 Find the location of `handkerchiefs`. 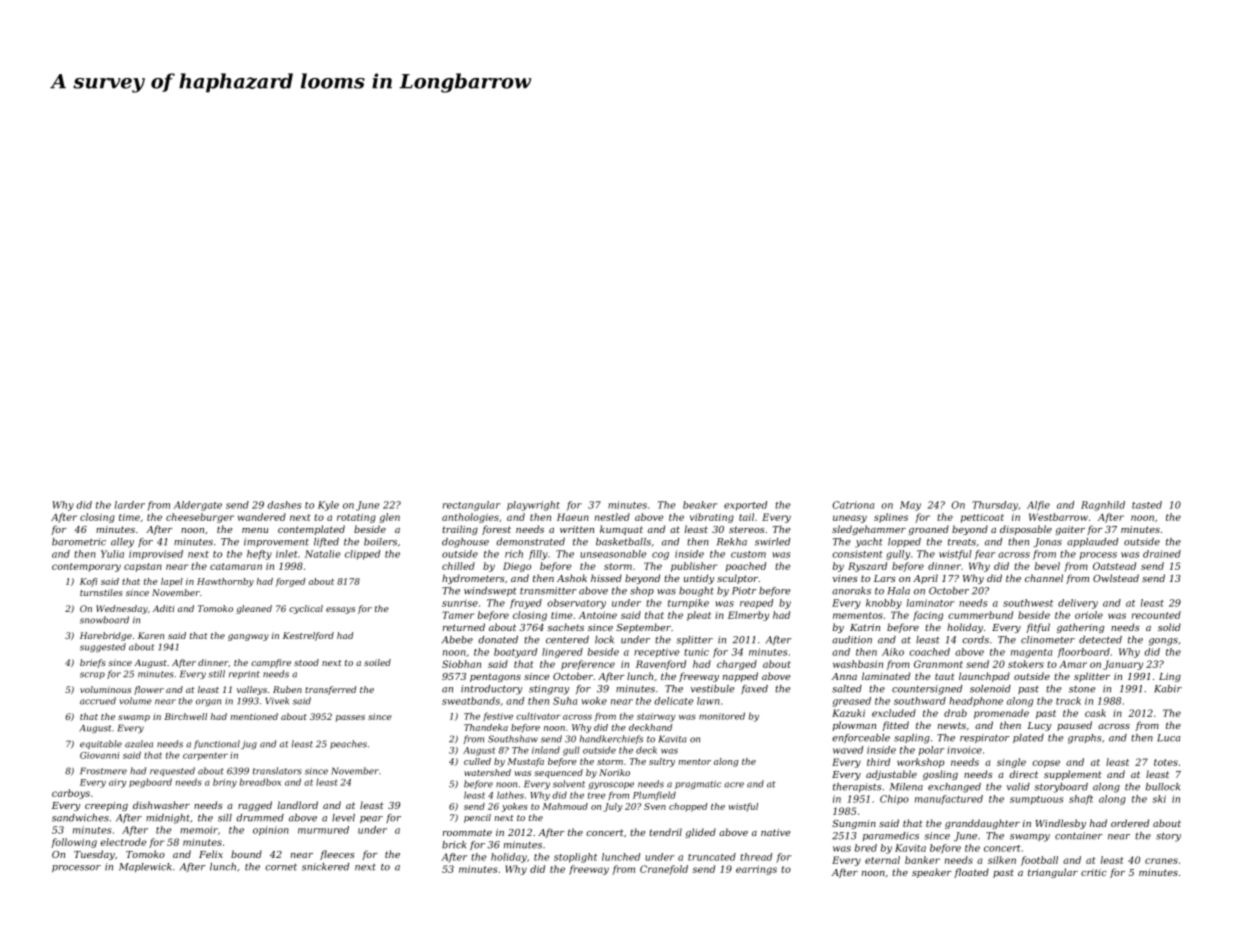

handkerchiefs is located at coordinates (611, 739).
